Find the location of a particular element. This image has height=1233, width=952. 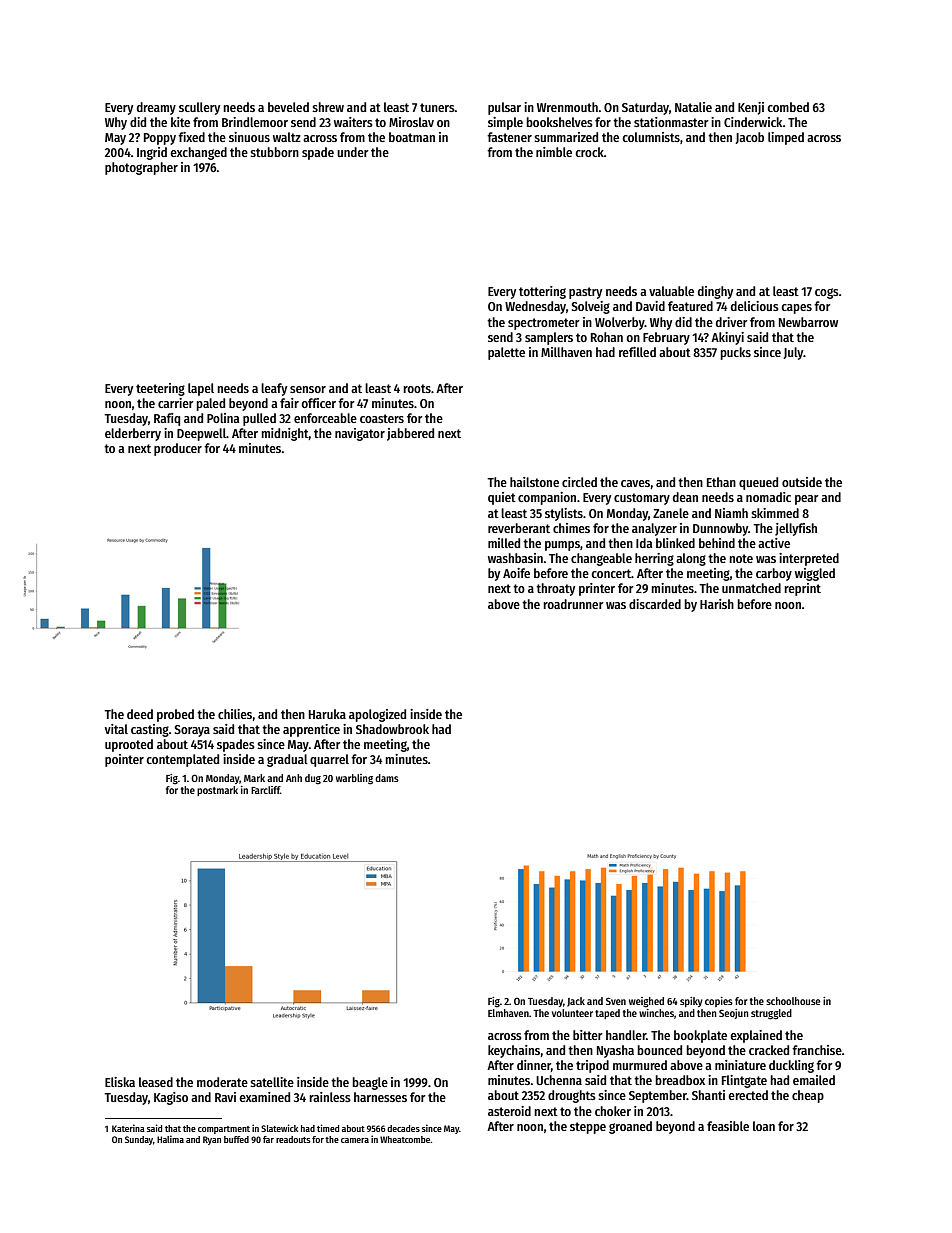

reverberant is located at coordinates (519, 528).
